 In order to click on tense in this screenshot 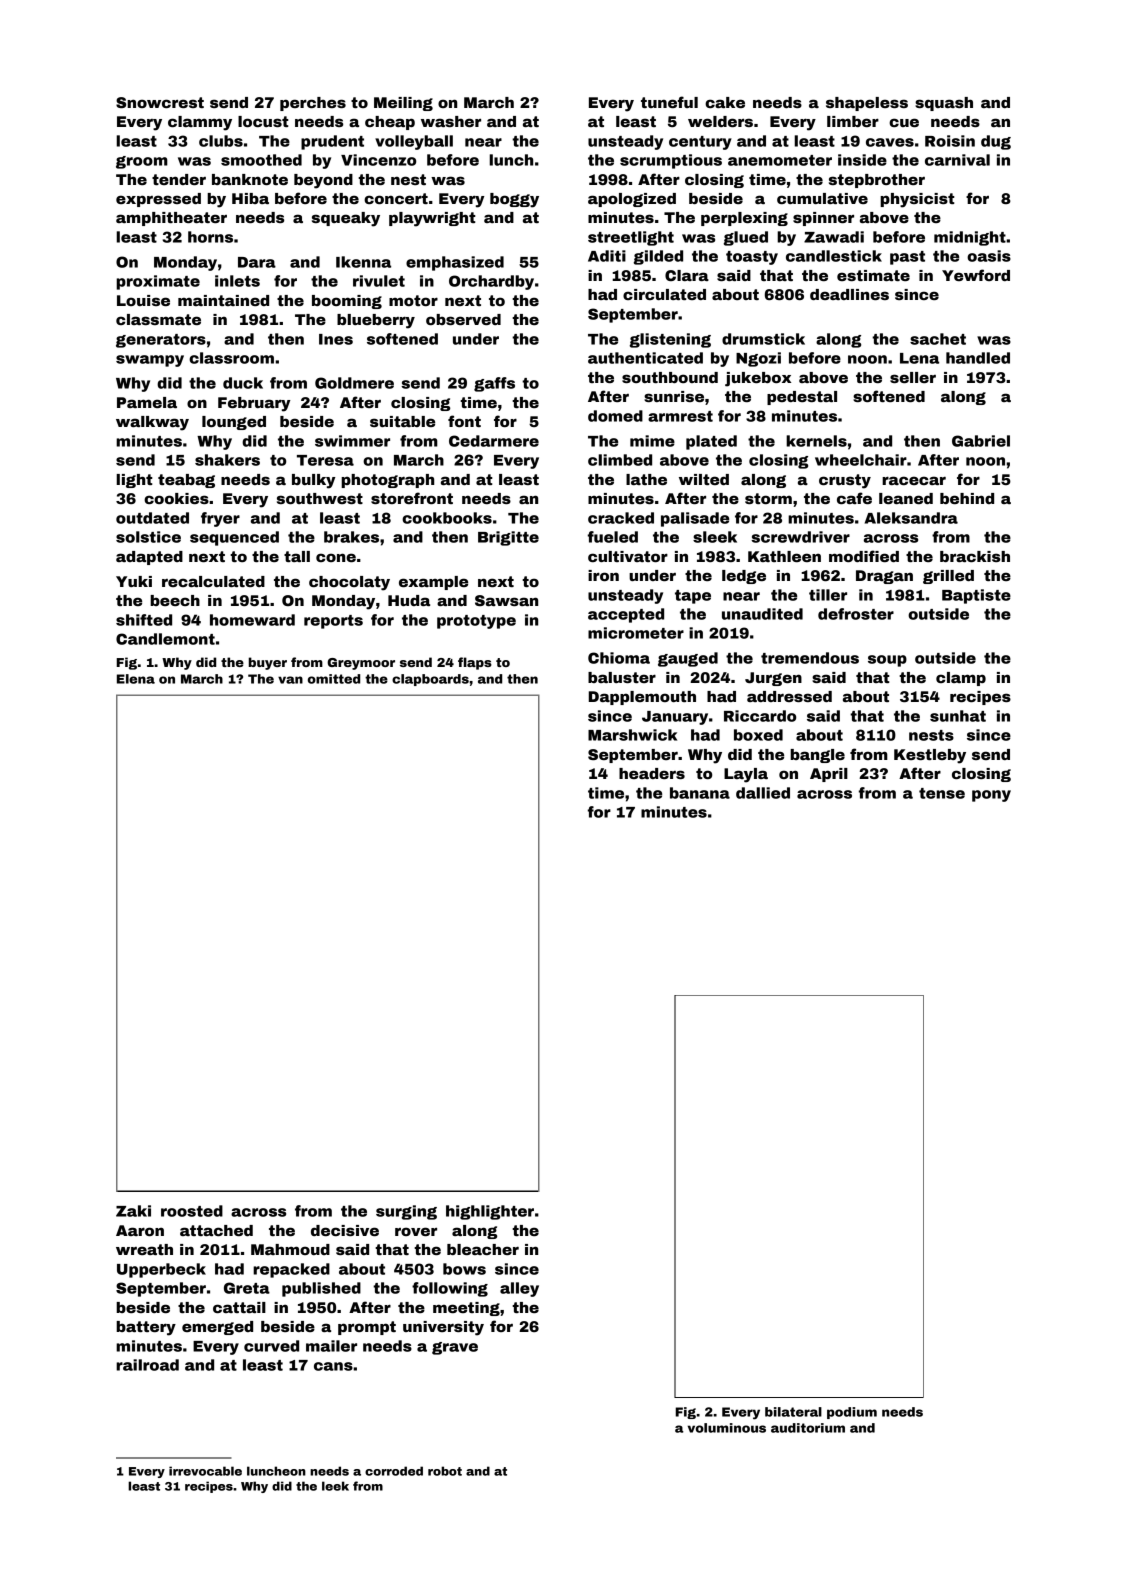, I will do `click(942, 793)`.
